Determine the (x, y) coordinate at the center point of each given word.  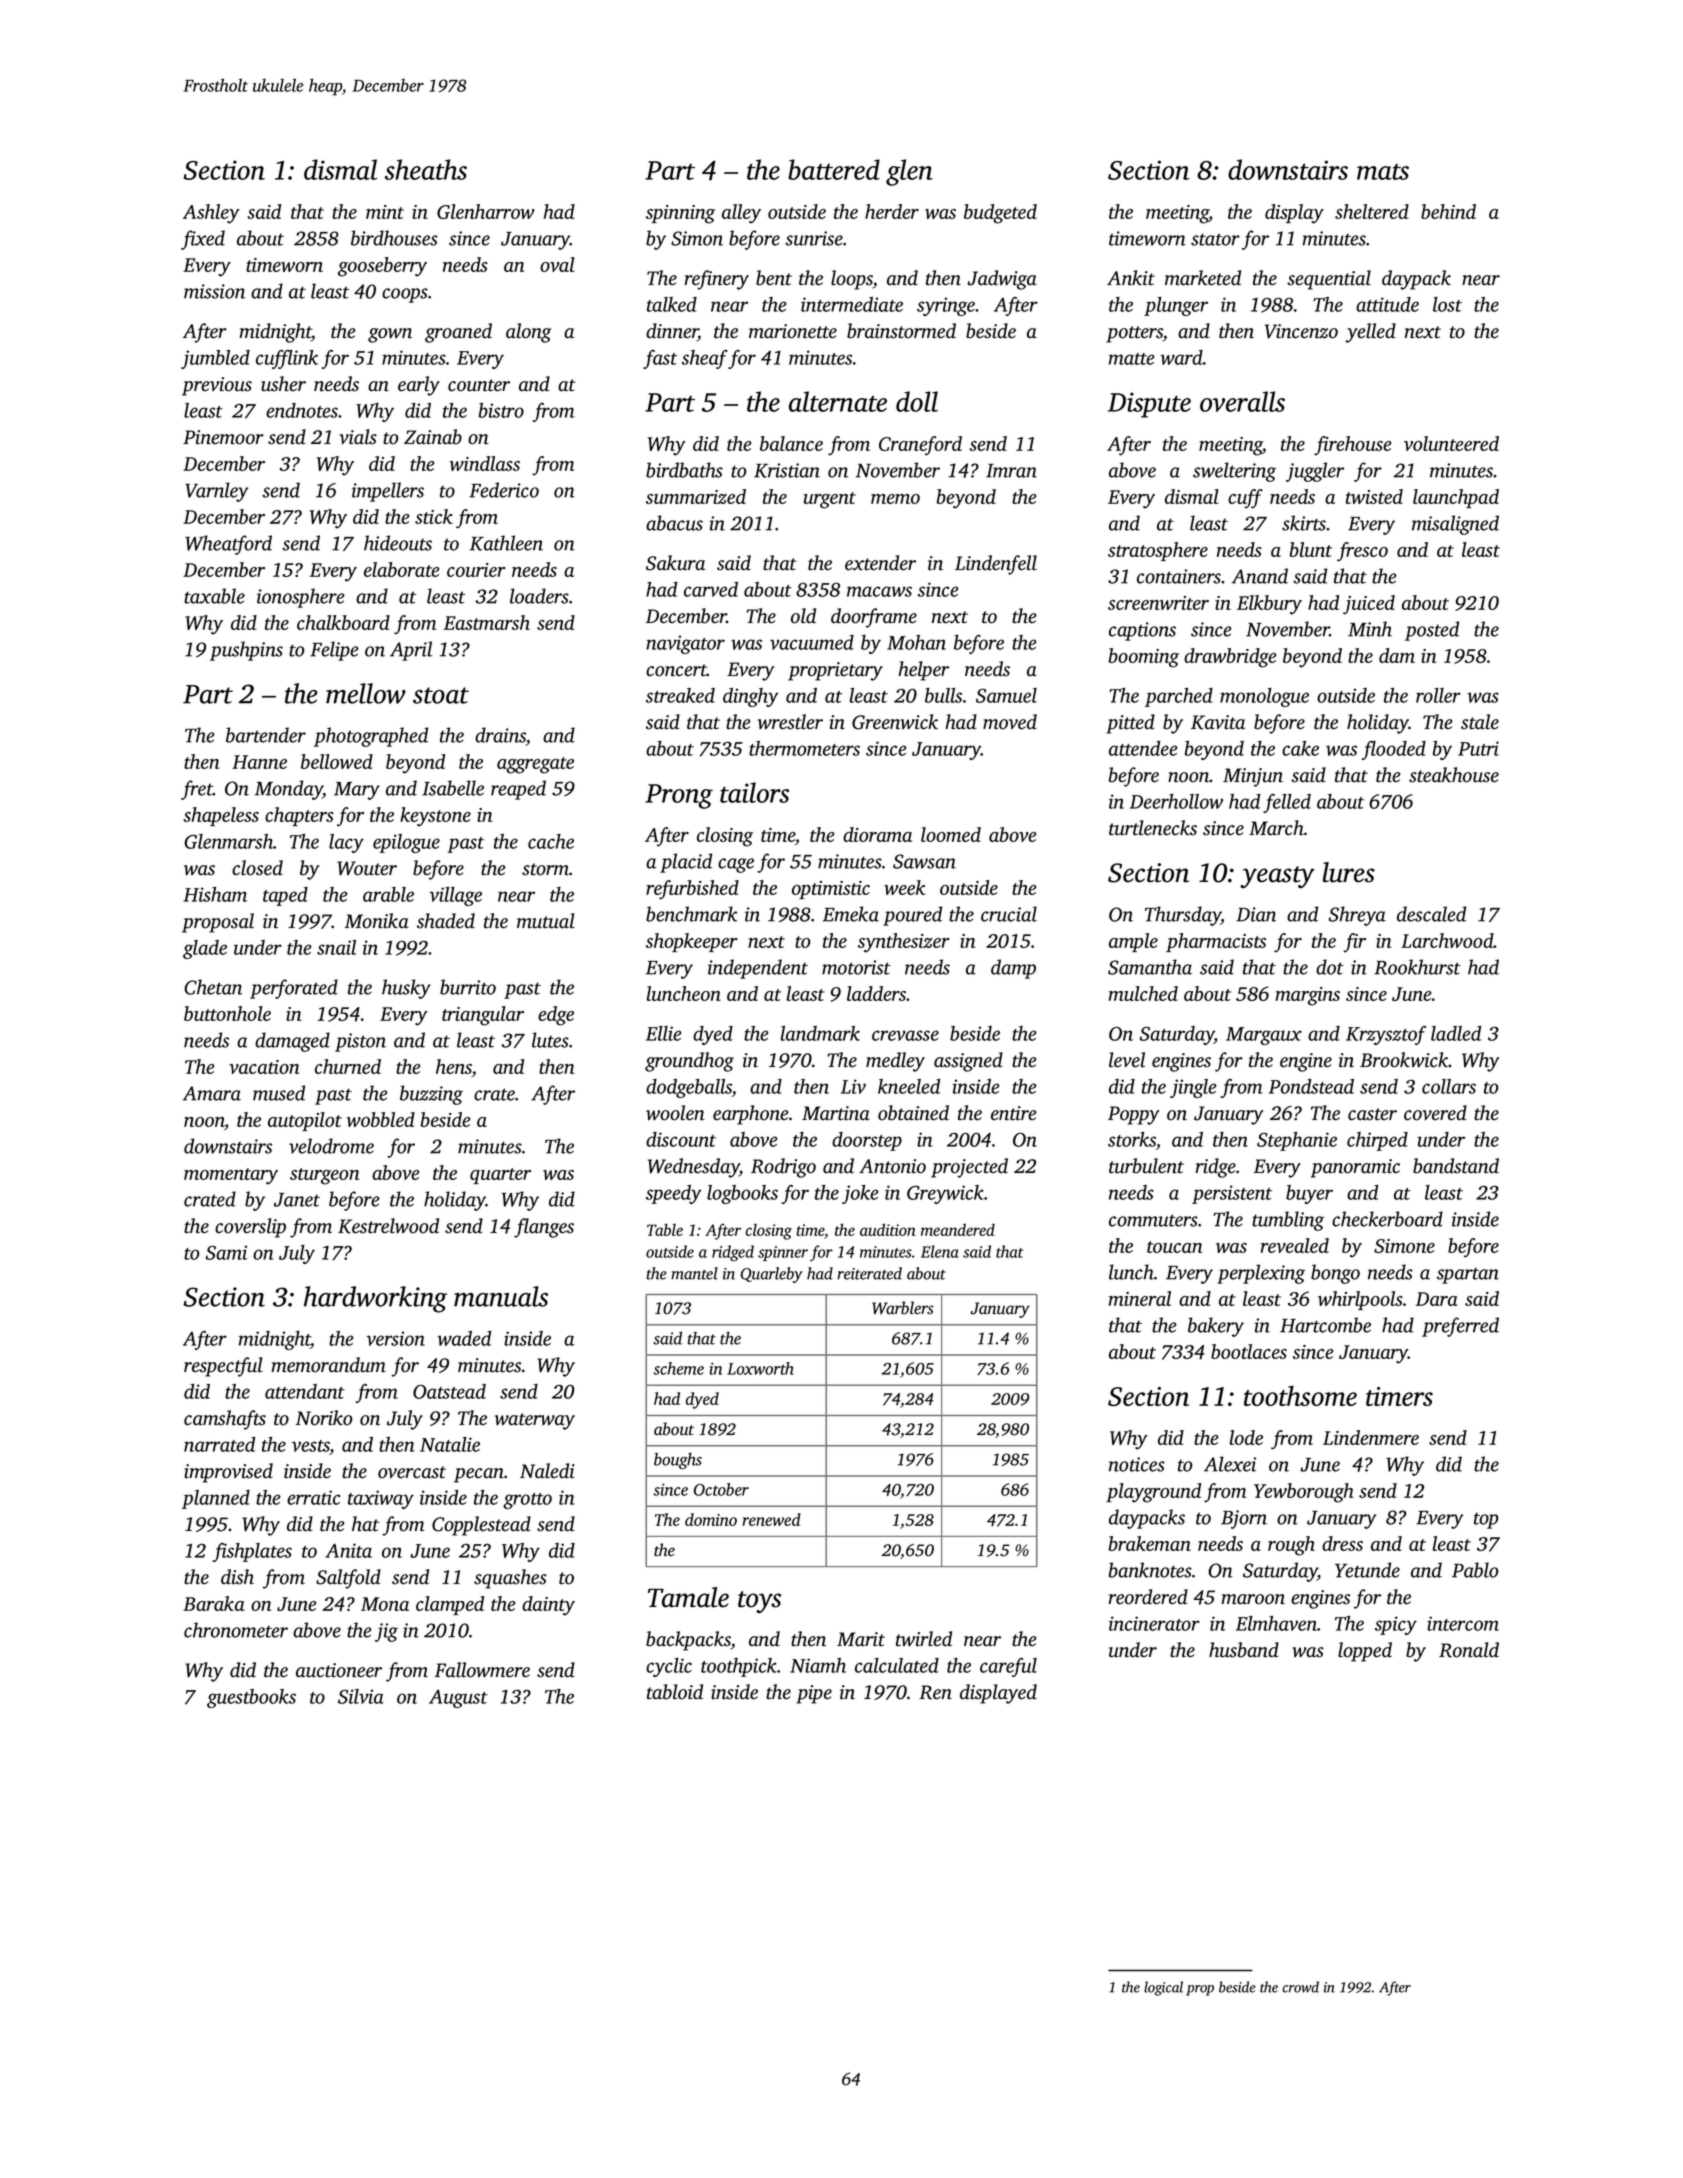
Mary (357, 791)
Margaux (1264, 1036)
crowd (1300, 1987)
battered (834, 169)
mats (1383, 172)
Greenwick (895, 722)
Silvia (361, 1696)
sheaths (426, 169)
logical (1163, 1988)
